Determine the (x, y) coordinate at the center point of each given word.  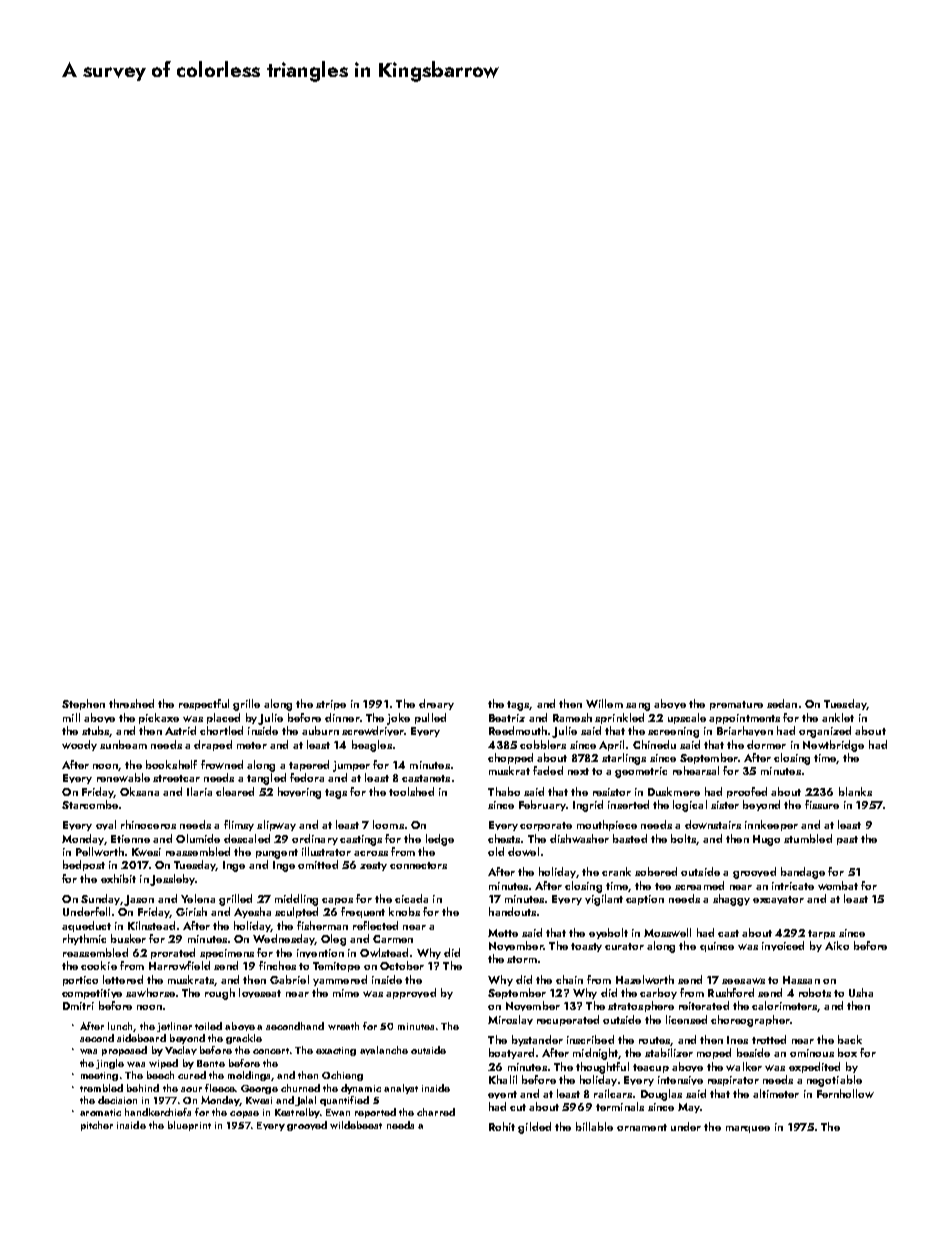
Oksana (139, 791)
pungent (277, 854)
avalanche (384, 1050)
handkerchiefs (158, 1112)
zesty (373, 866)
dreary (436, 704)
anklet (838, 717)
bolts (683, 838)
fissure (822, 804)
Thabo (504, 791)
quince (717, 947)
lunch (120, 1026)
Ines (737, 1040)
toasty (586, 947)
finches (277, 965)
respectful (204, 704)
